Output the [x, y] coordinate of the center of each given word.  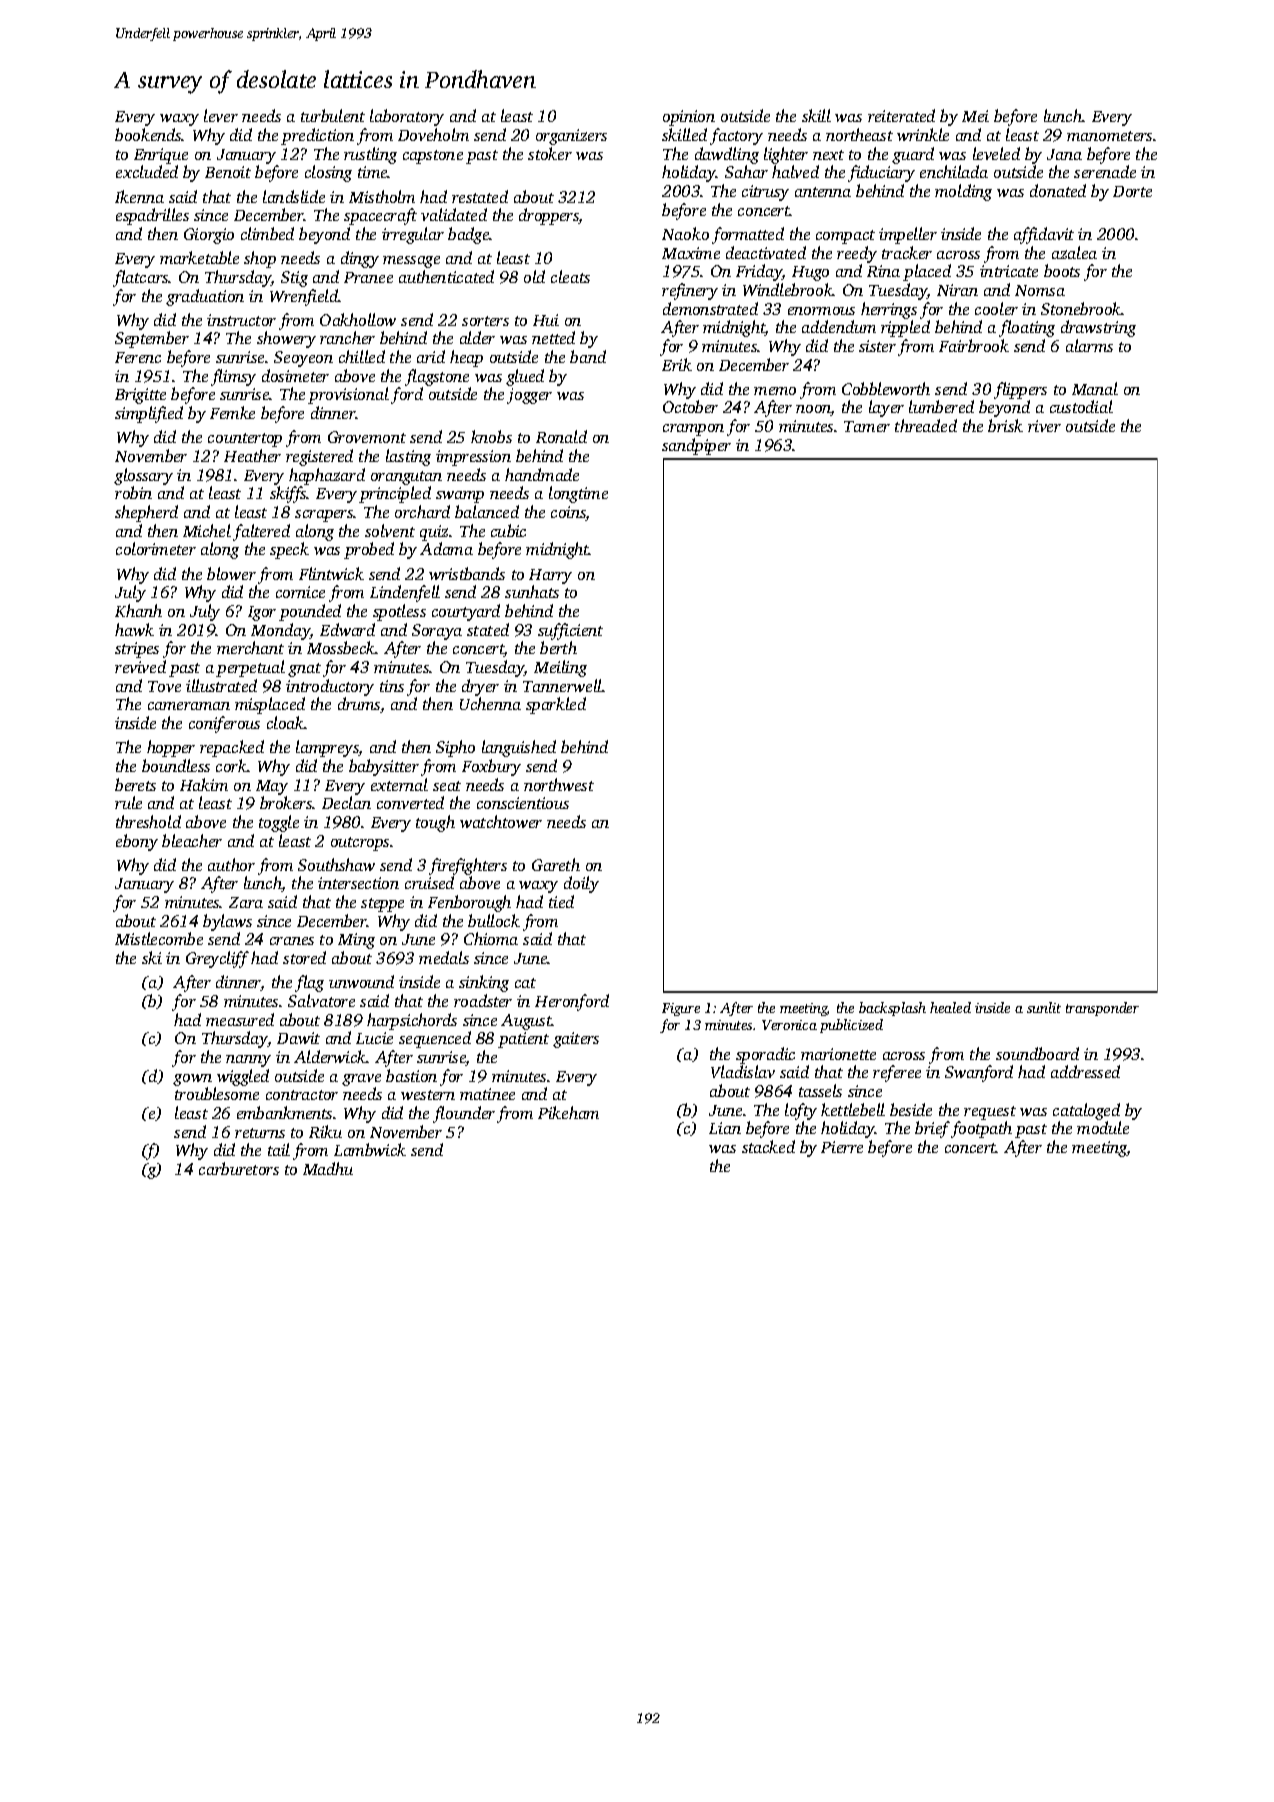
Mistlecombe [159, 938]
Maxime [691, 253]
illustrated [221, 685]
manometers [1109, 136]
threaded [926, 425]
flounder [464, 1114]
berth [558, 647]
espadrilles [152, 216]
